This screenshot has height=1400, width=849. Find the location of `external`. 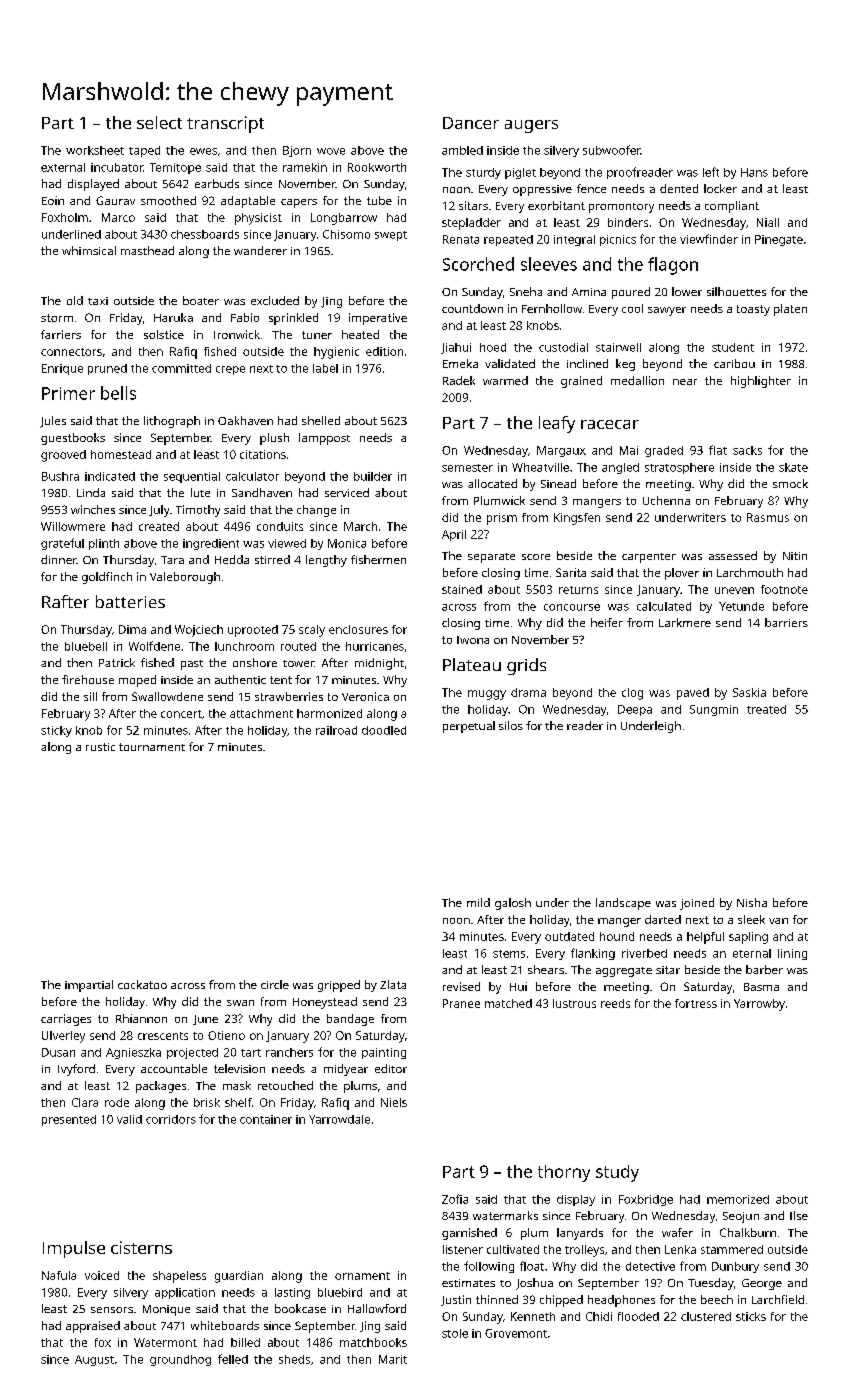

external is located at coordinates (63, 167).
